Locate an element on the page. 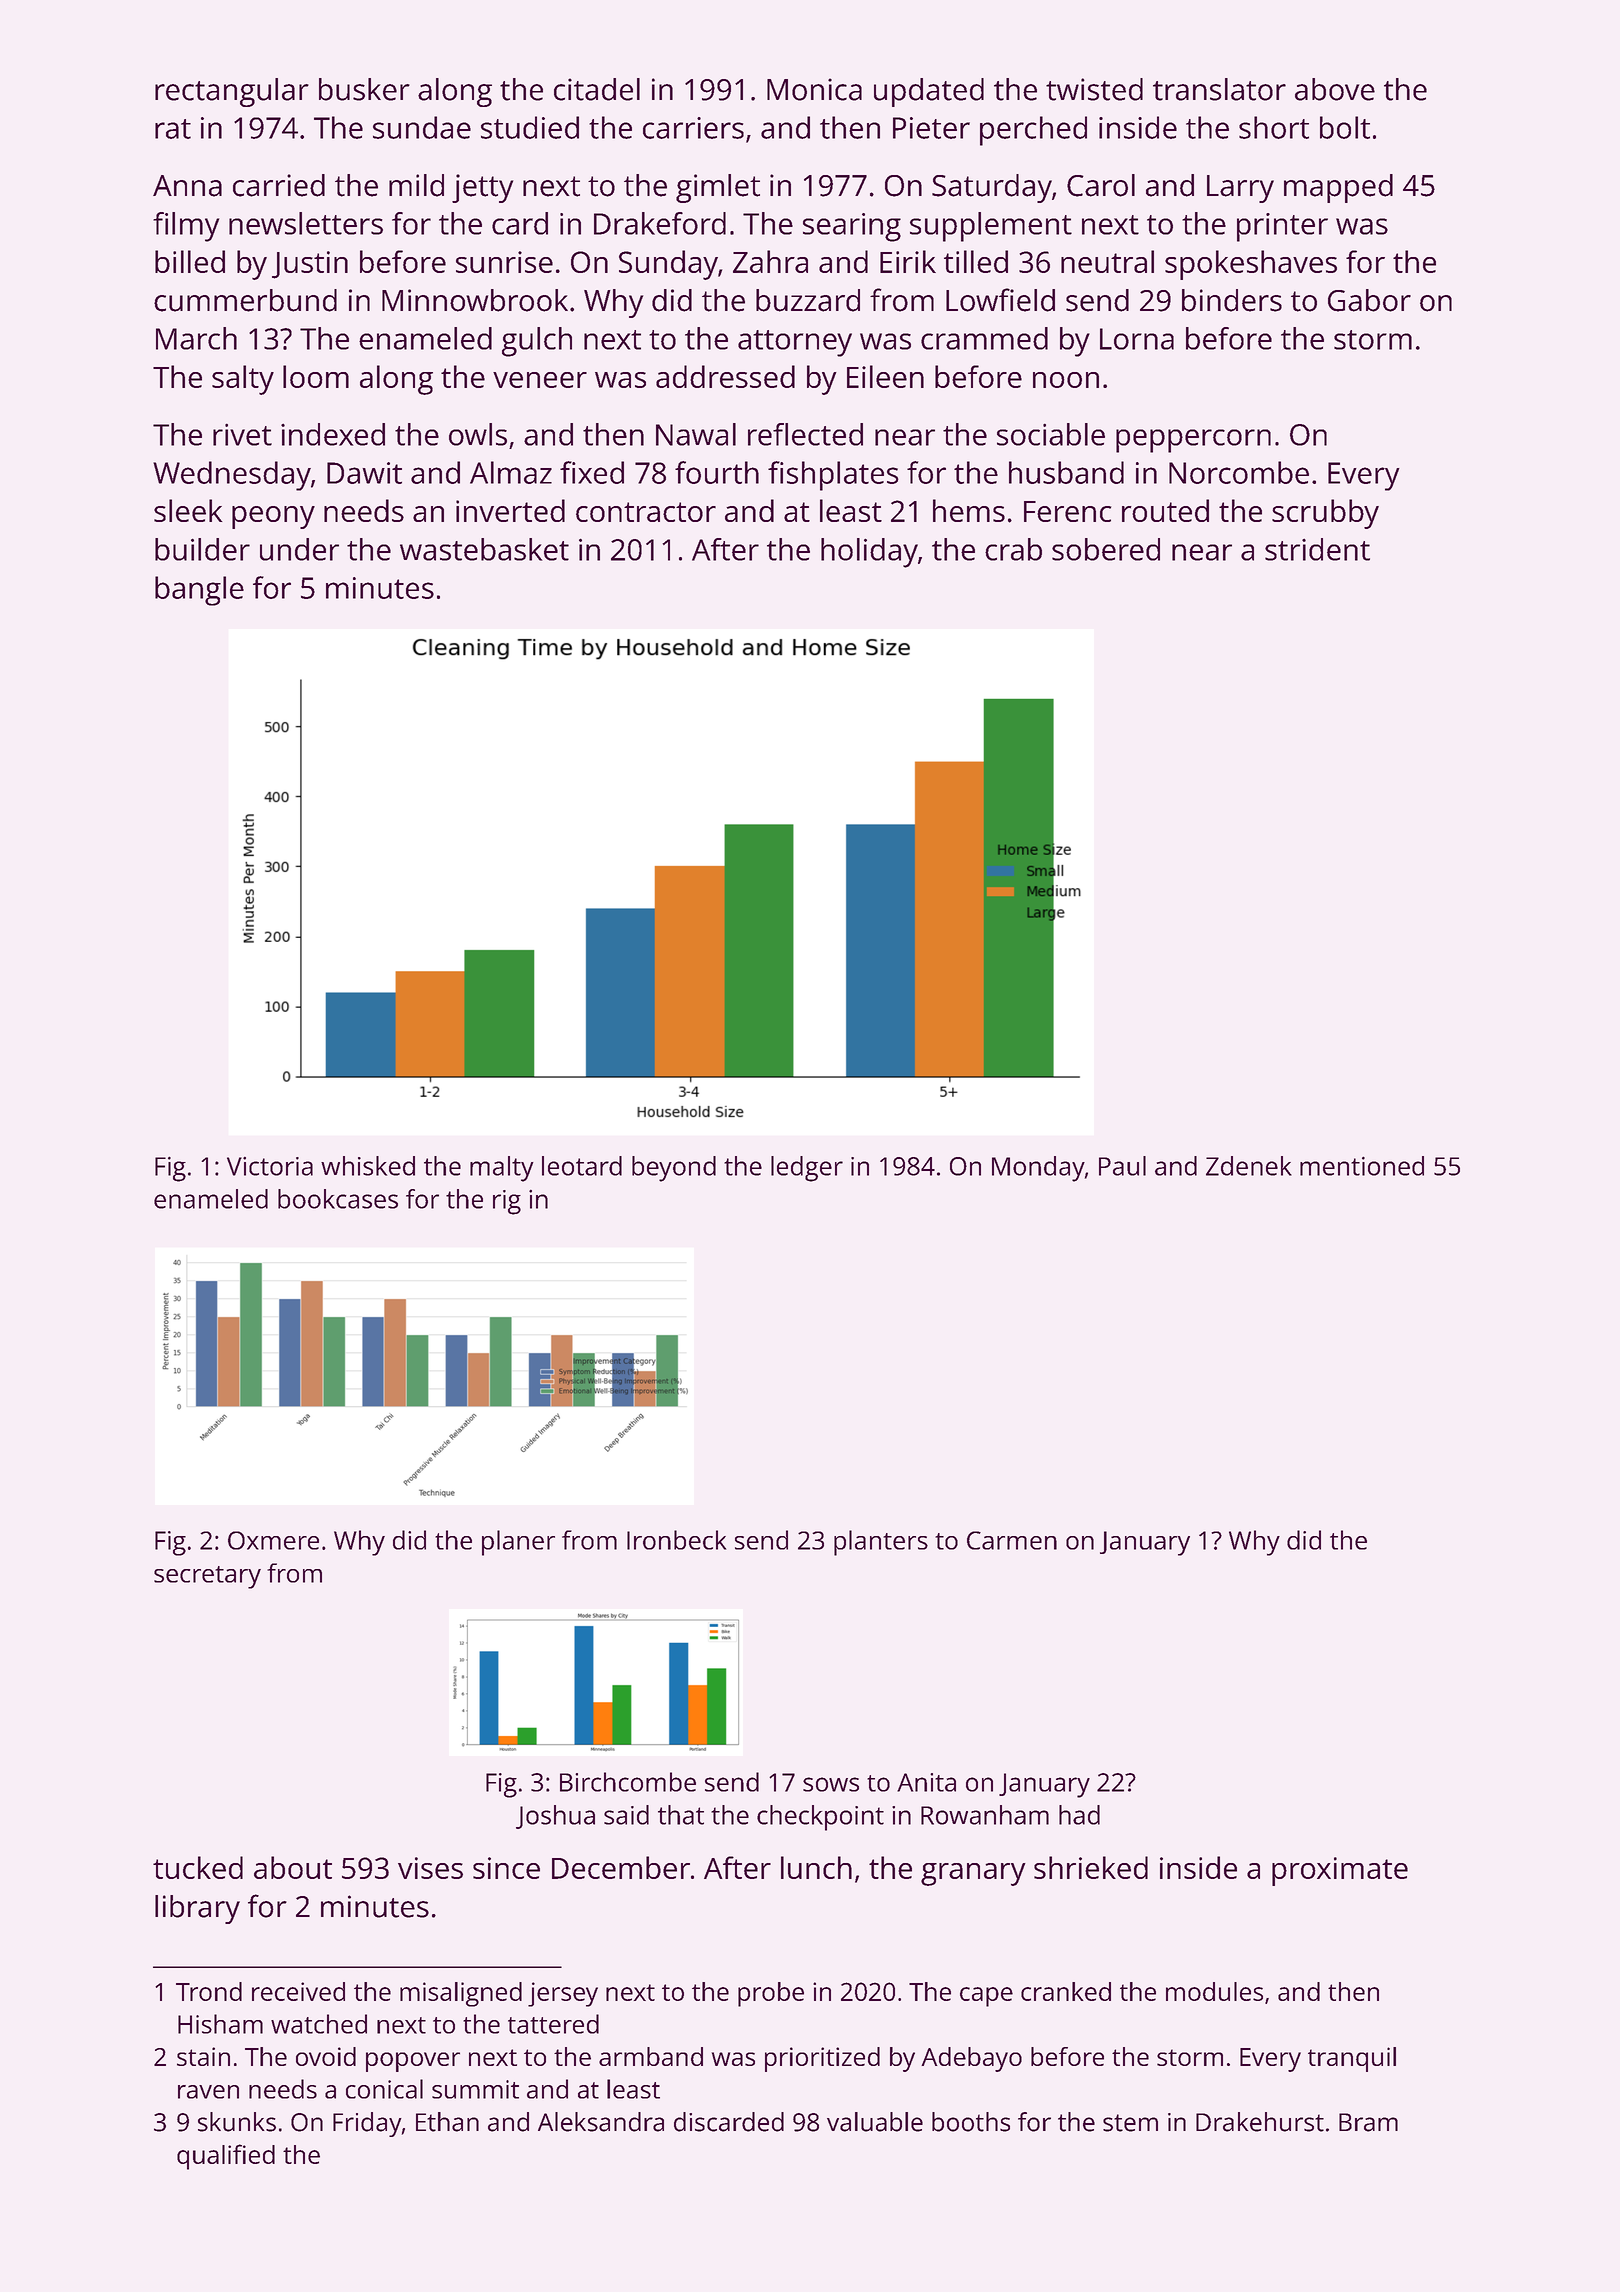 This document has width=1620, height=2292. summit is located at coordinates (475, 2089).
